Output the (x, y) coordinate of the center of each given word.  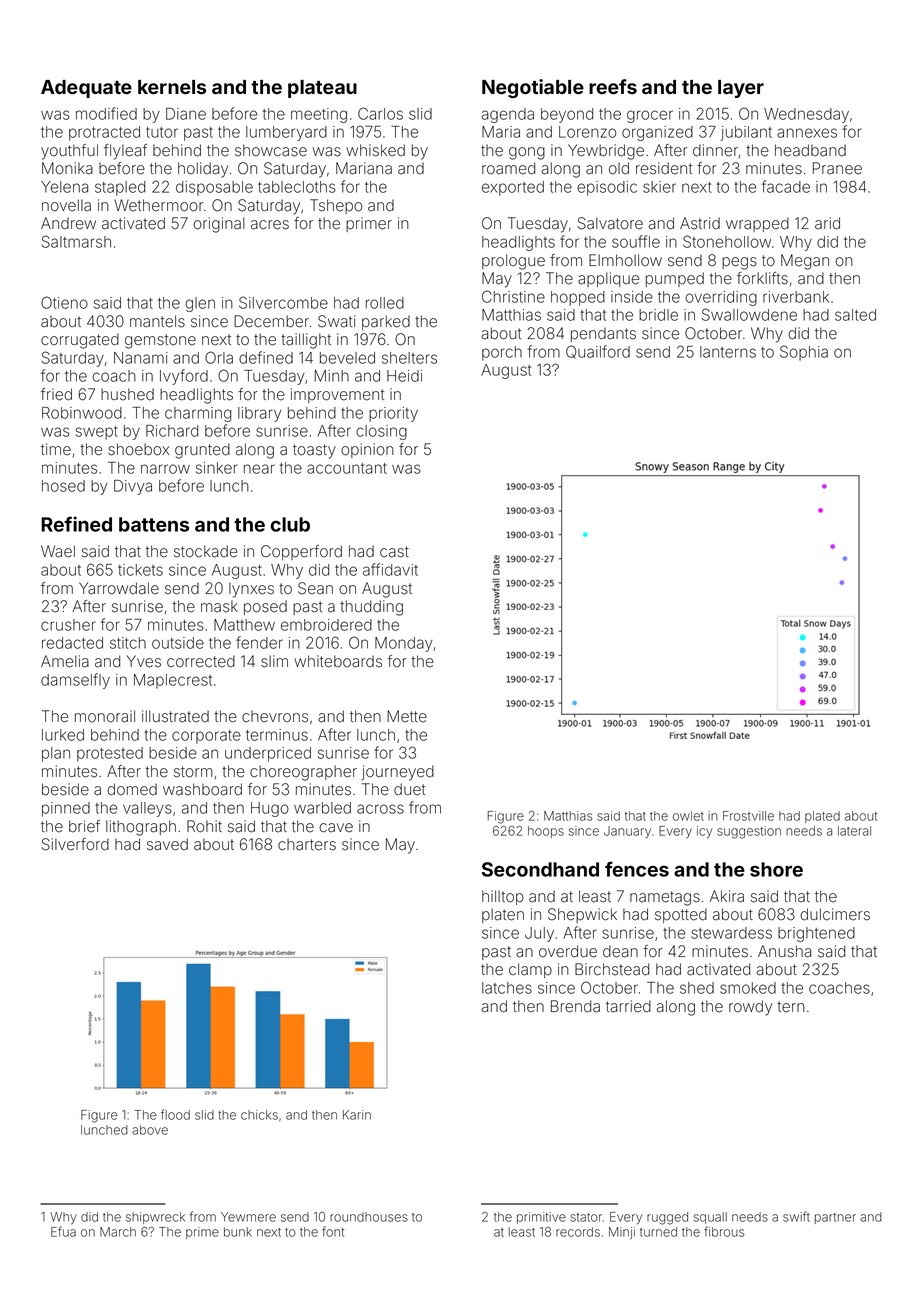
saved (167, 844)
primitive (541, 1218)
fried (56, 394)
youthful (69, 152)
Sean (315, 588)
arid (827, 223)
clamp (530, 970)
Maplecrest (173, 681)
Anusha (784, 951)
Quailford (598, 352)
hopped (578, 298)
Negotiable (533, 88)
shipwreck (155, 1218)
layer (741, 89)
